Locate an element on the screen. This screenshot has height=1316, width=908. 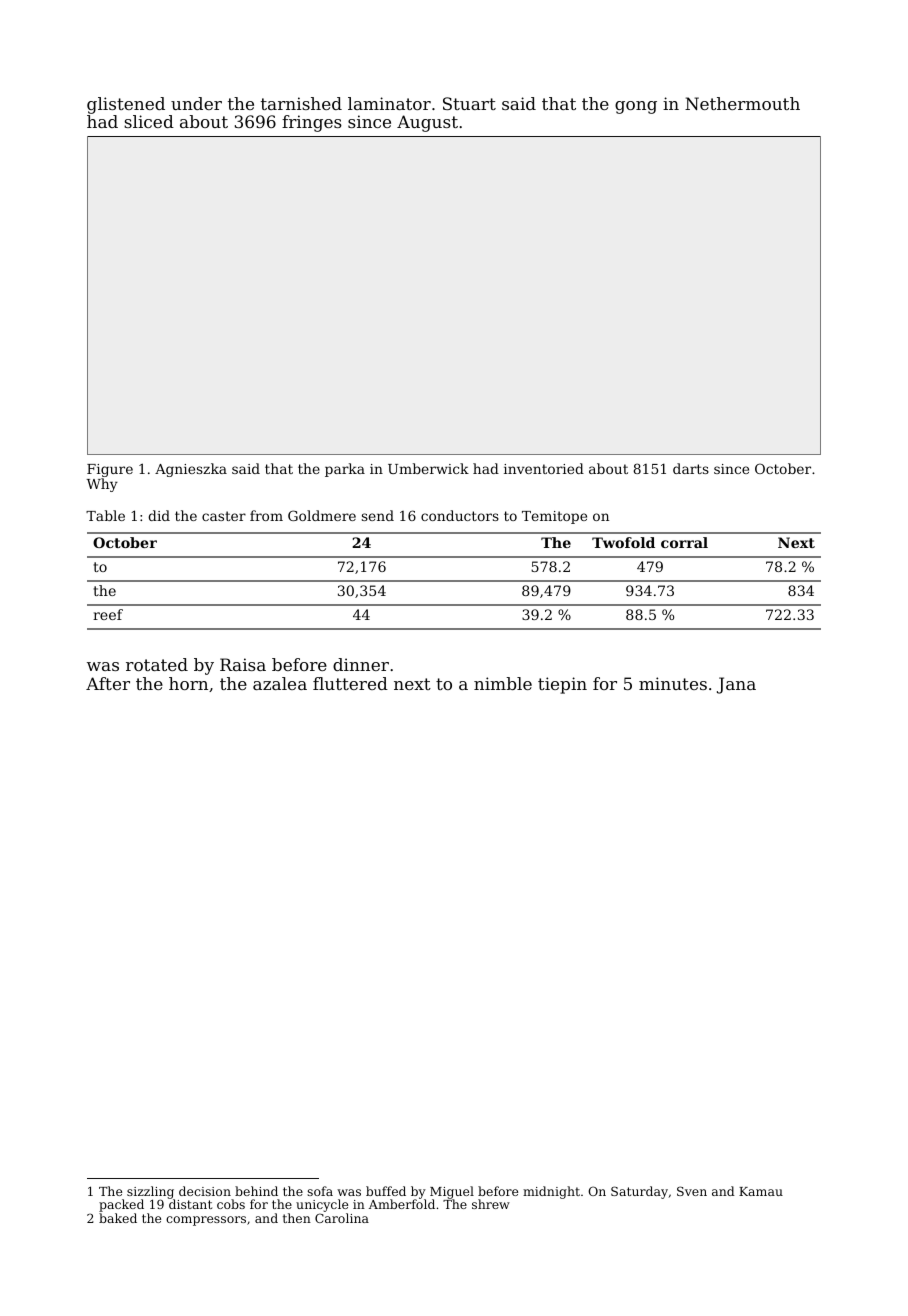
fluttered is located at coordinates (350, 683).
